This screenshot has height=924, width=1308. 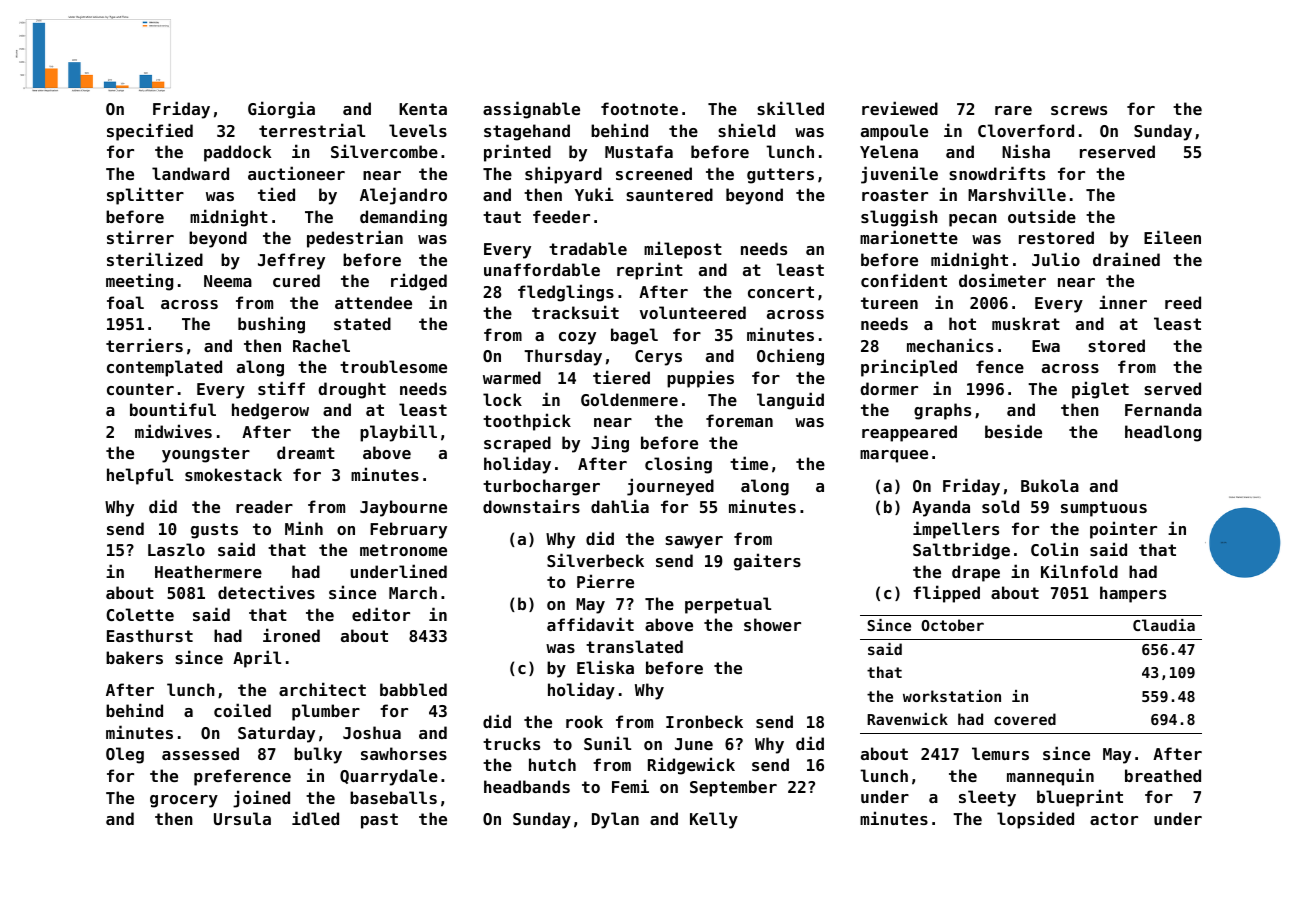 What do you see at coordinates (566, 293) in the screenshot?
I see `fledglings` at bounding box center [566, 293].
